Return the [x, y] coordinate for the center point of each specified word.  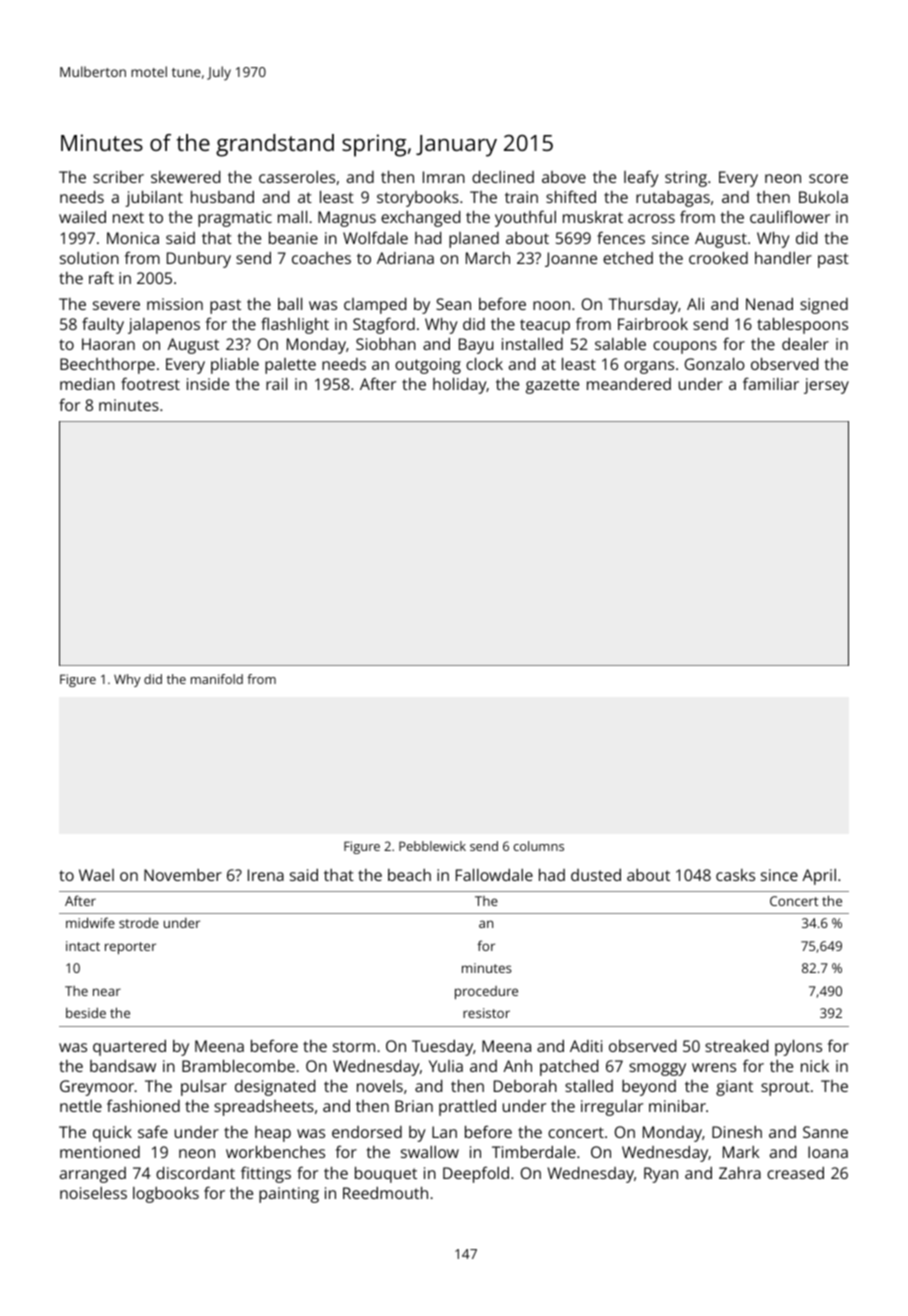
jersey [826, 386]
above [564, 177]
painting [289, 1195]
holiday [460, 386]
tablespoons [802, 326]
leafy [641, 178]
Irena [266, 875]
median [87, 384]
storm [354, 1046]
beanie [293, 238]
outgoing [428, 366]
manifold [217, 679]
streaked [736, 1046]
